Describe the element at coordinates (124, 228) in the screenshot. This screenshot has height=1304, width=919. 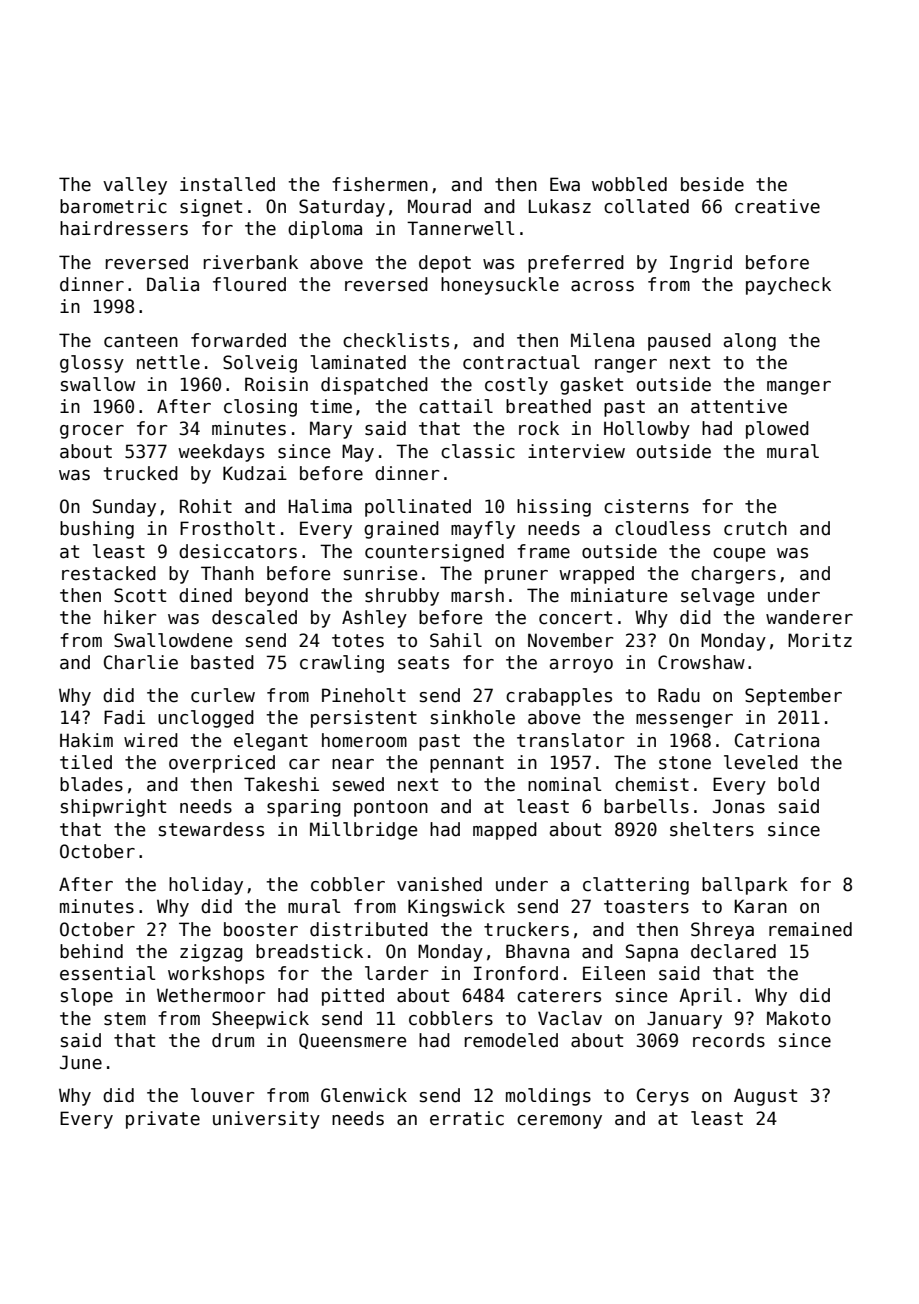
I see `hairdressers` at that location.
